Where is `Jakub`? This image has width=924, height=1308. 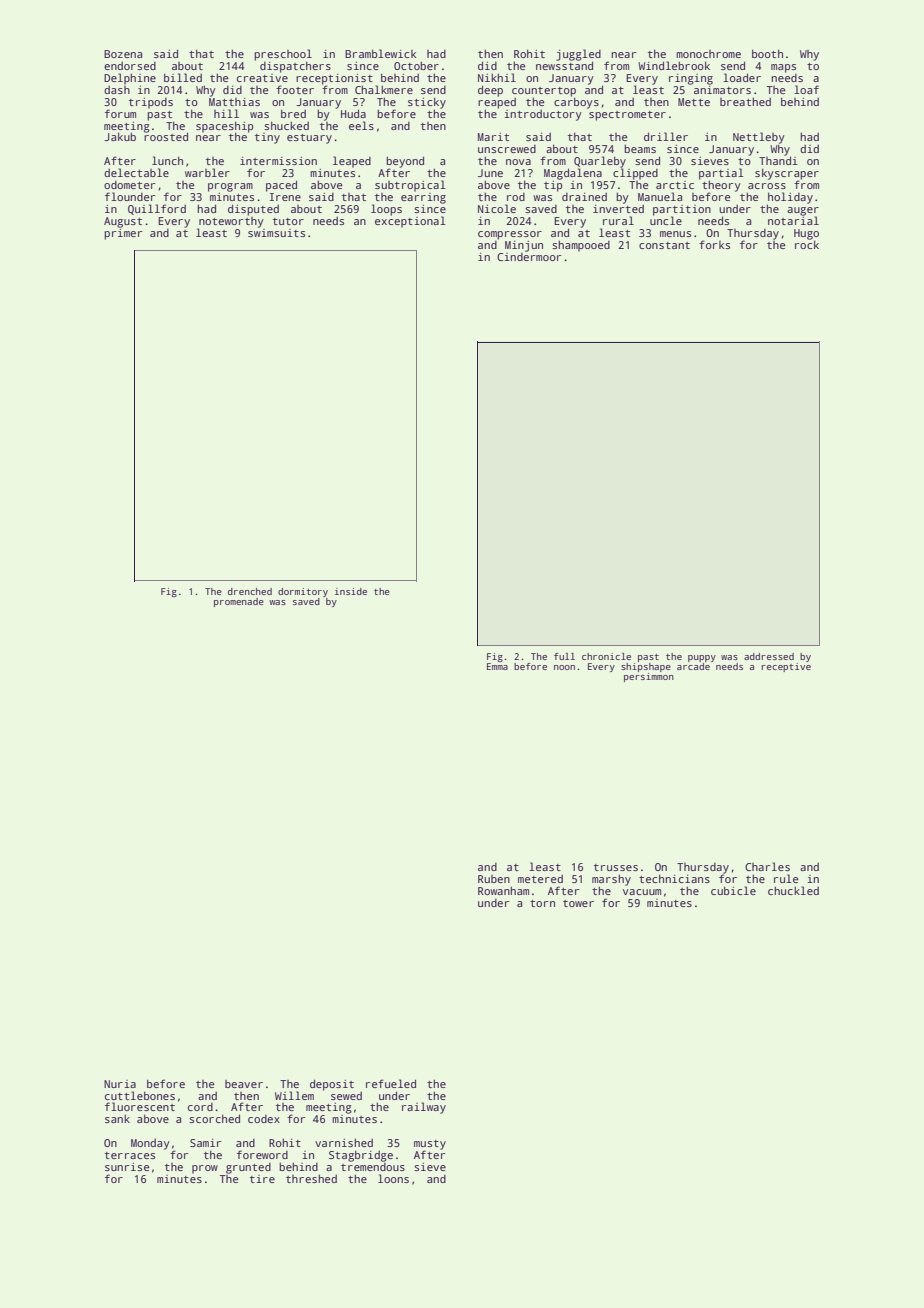 Jakub is located at coordinates (120, 136).
